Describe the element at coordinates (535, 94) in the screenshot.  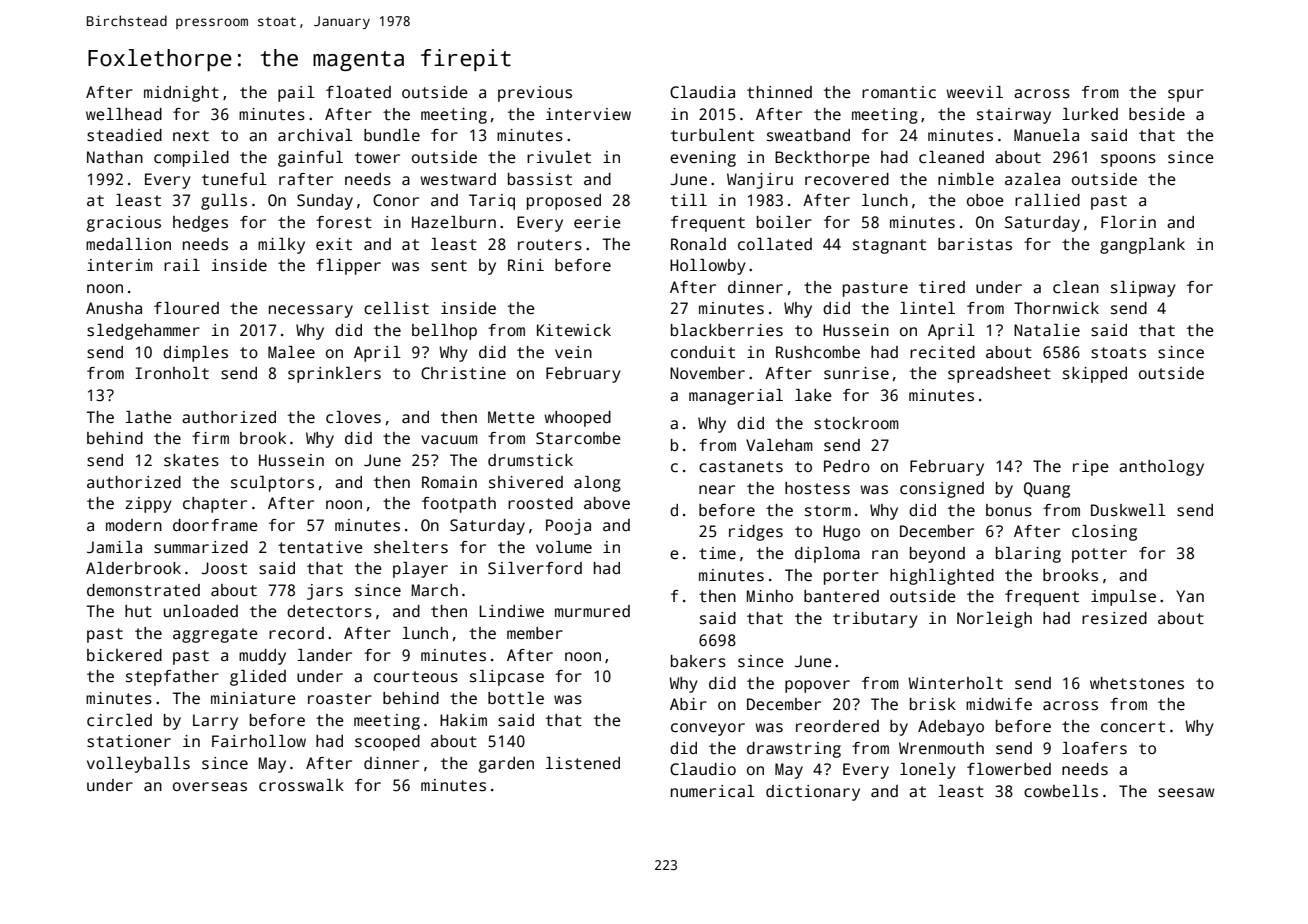
I see `previous` at that location.
